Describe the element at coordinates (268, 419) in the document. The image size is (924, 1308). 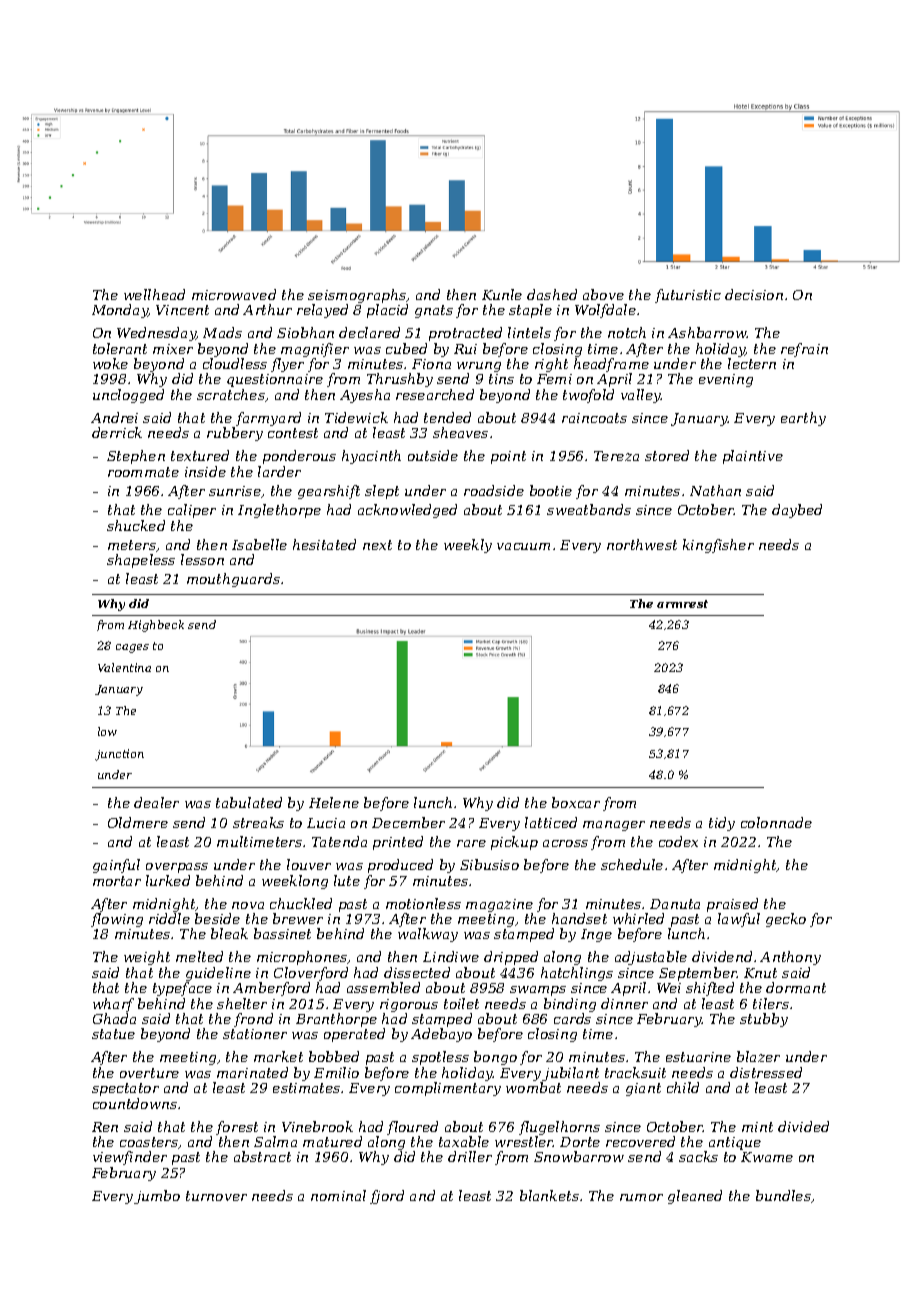
I see `farmyard` at that location.
